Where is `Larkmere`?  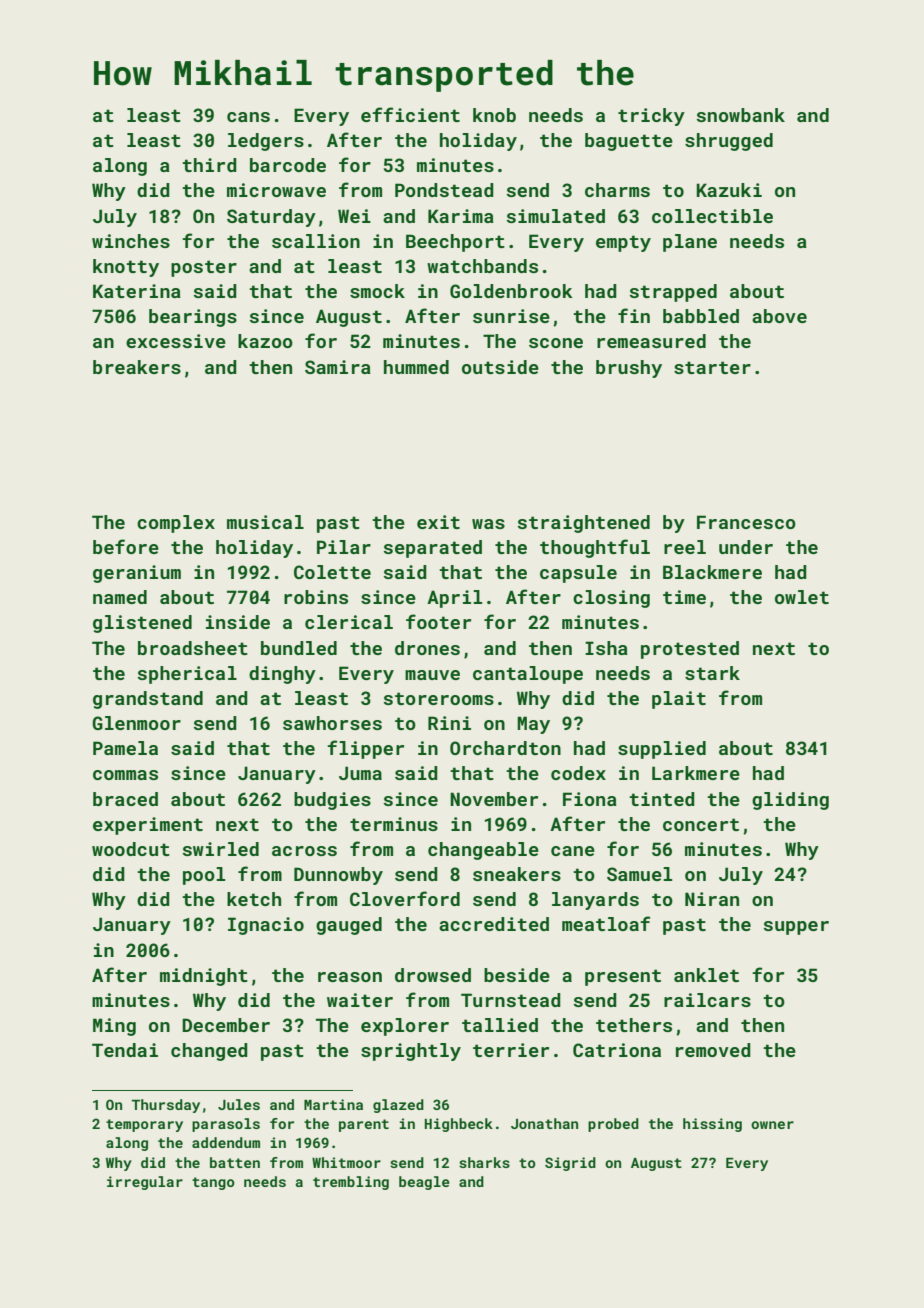 Larkmere is located at coordinates (696, 773).
